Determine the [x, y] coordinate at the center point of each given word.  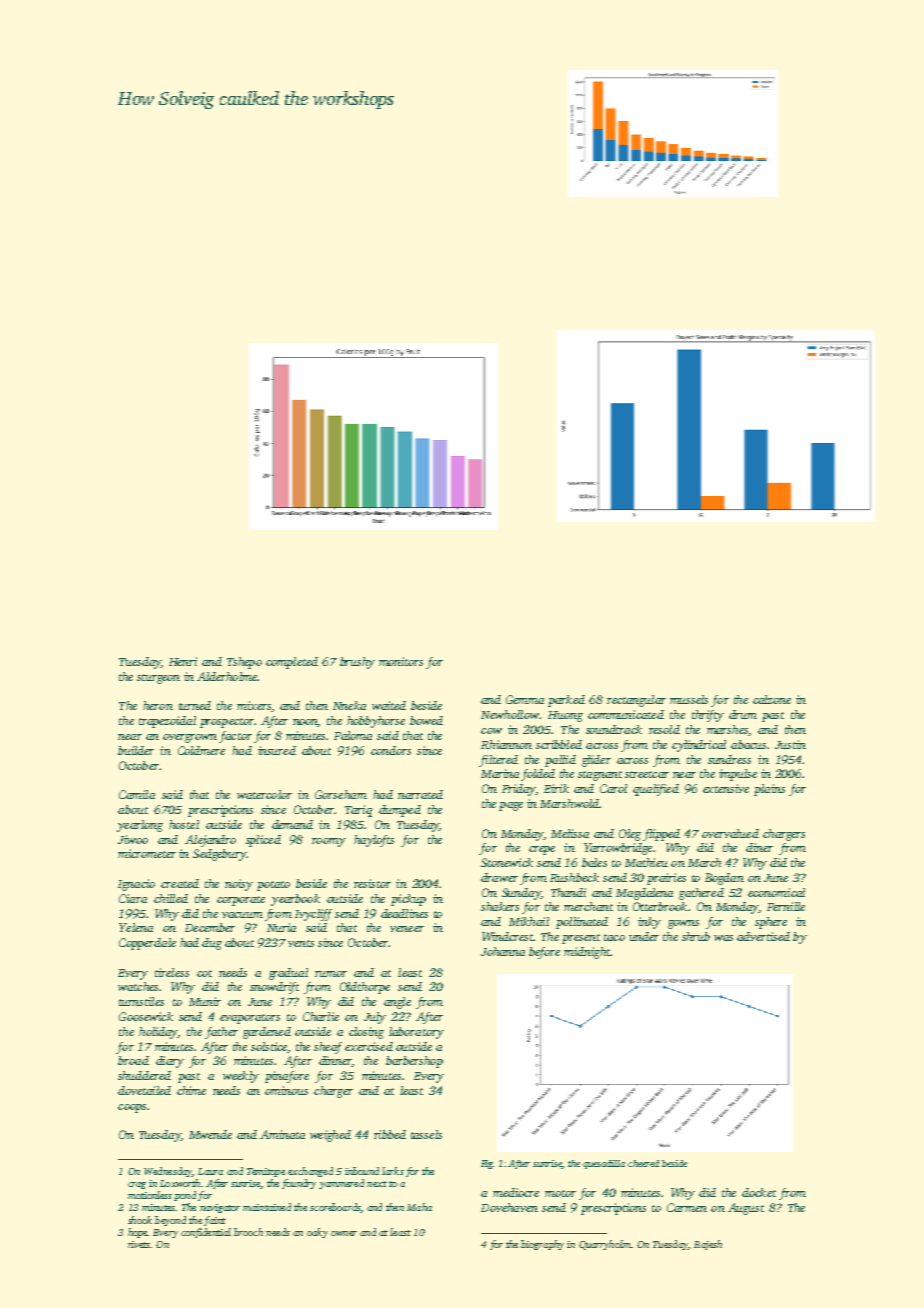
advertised [763, 936]
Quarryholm [605, 1245]
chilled [171, 898]
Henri [183, 661]
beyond [170, 1221]
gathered [701, 894]
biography [542, 1245]
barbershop [414, 1062]
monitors [401, 661]
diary [170, 1062]
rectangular [636, 701]
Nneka [349, 705]
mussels [689, 699]
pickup [408, 900]
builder [136, 750]
